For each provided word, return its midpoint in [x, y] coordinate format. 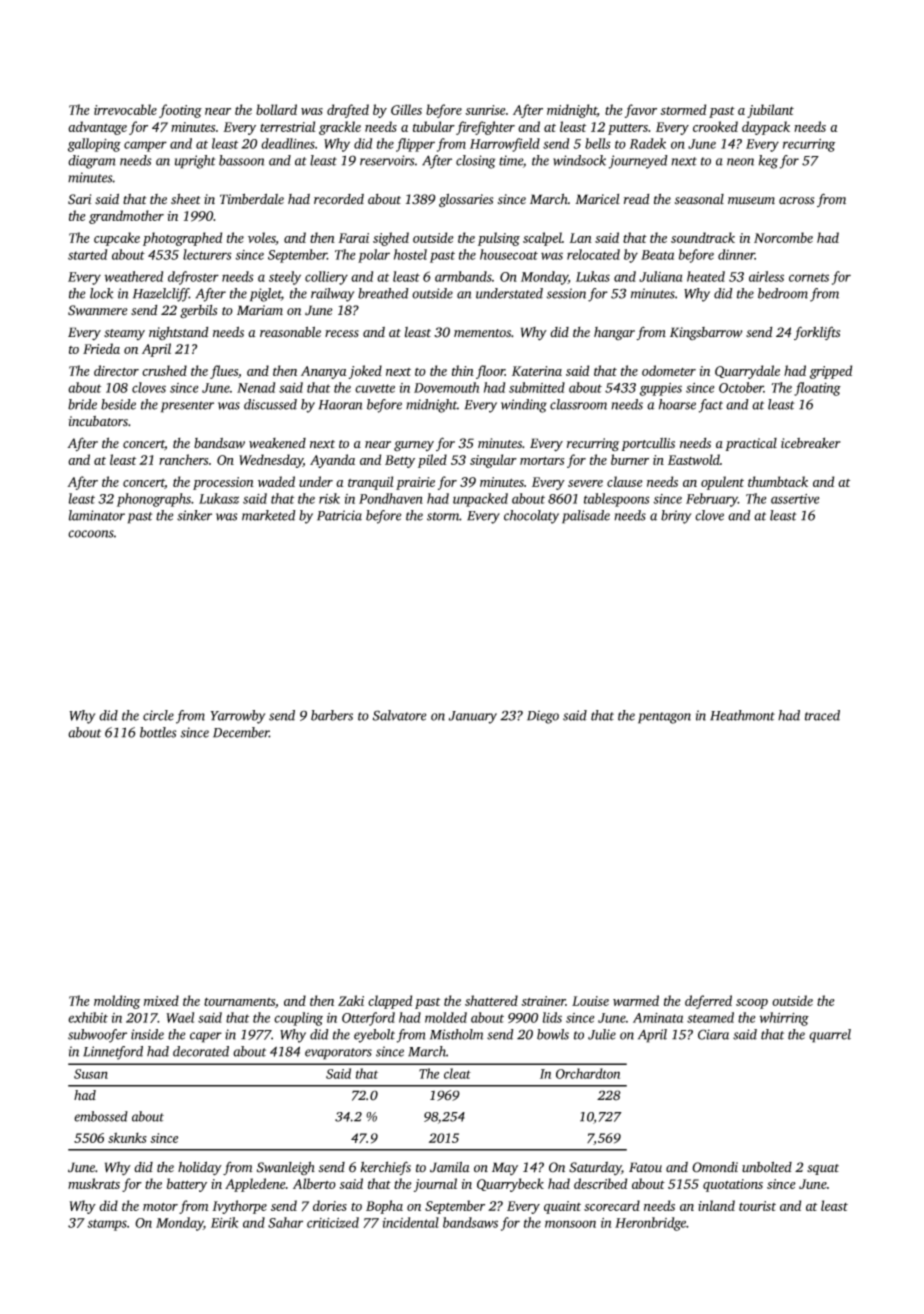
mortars [542, 460]
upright [195, 162]
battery [187, 1185]
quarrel [830, 1036]
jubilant [770, 111]
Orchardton [588, 1073]
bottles [158, 732]
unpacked [480, 500]
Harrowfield [505, 145]
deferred [708, 1002]
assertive [795, 499]
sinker [194, 515]
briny [676, 517]
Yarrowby [237, 717]
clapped [390, 1002]
